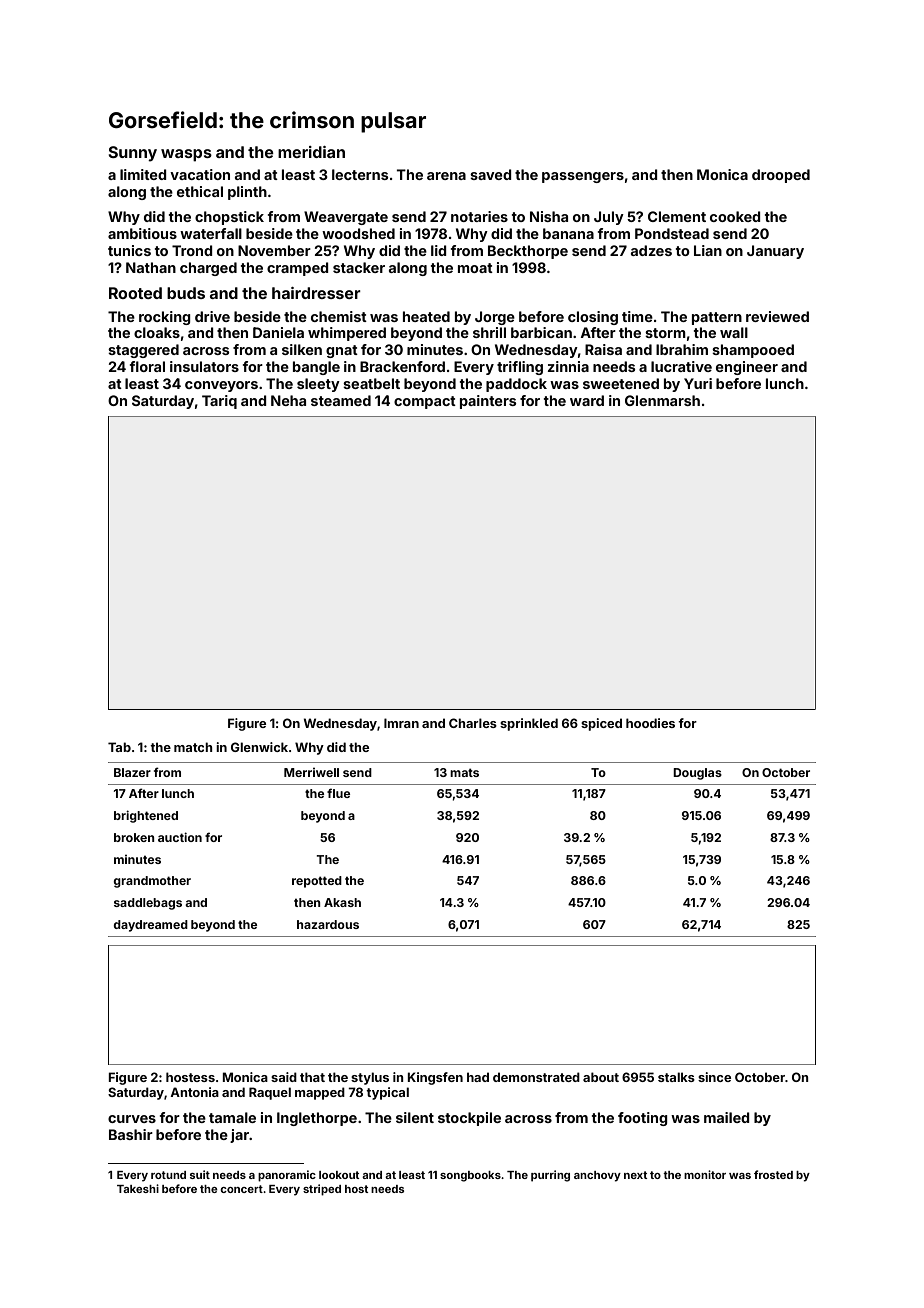 The height and width of the page is (1308, 924). Describe the element at coordinates (773, 1174) in the page. I see `frosted` at that location.
